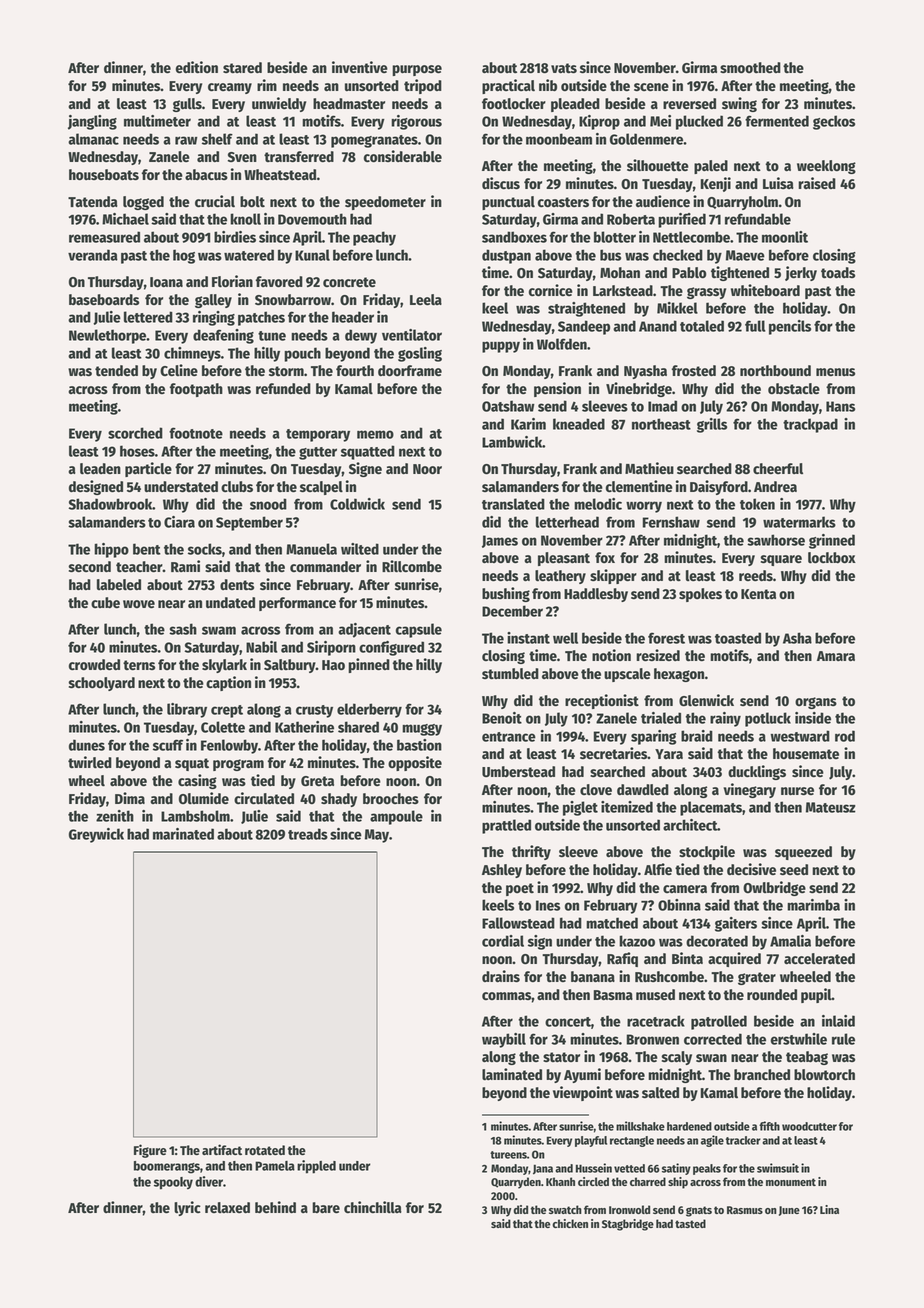 The width and height of the document is (924, 1308). Describe the element at coordinates (403, 156) in the document. I see `considerable` at that location.
